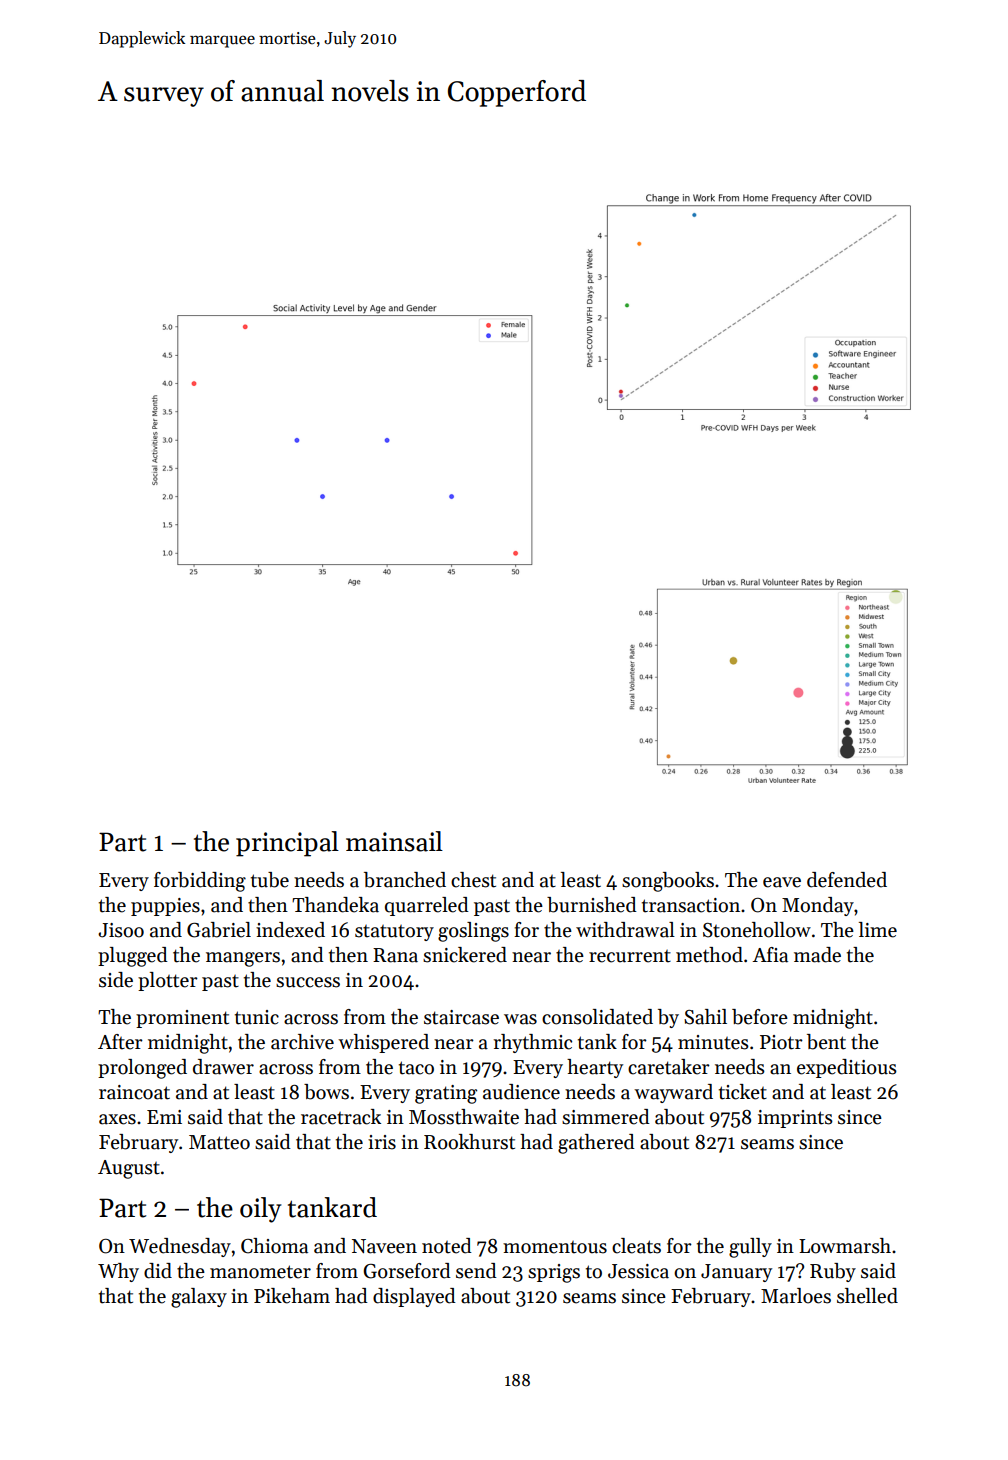 This document has width=1008, height=1460. Describe the element at coordinates (473, 932) in the document. I see `goslings` at that location.
